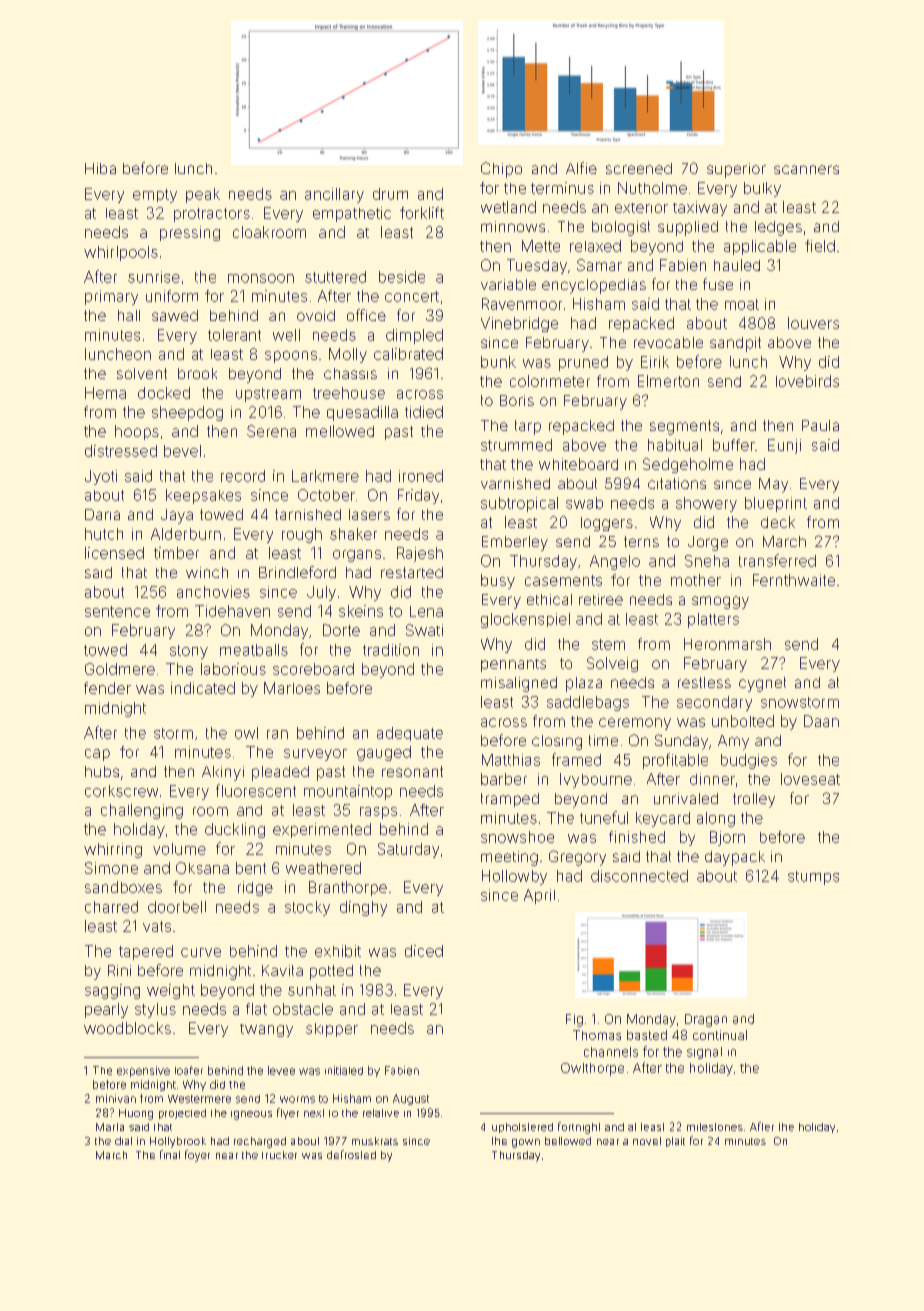 This screenshot has height=1311, width=924. I want to click on levee, so click(281, 1070).
